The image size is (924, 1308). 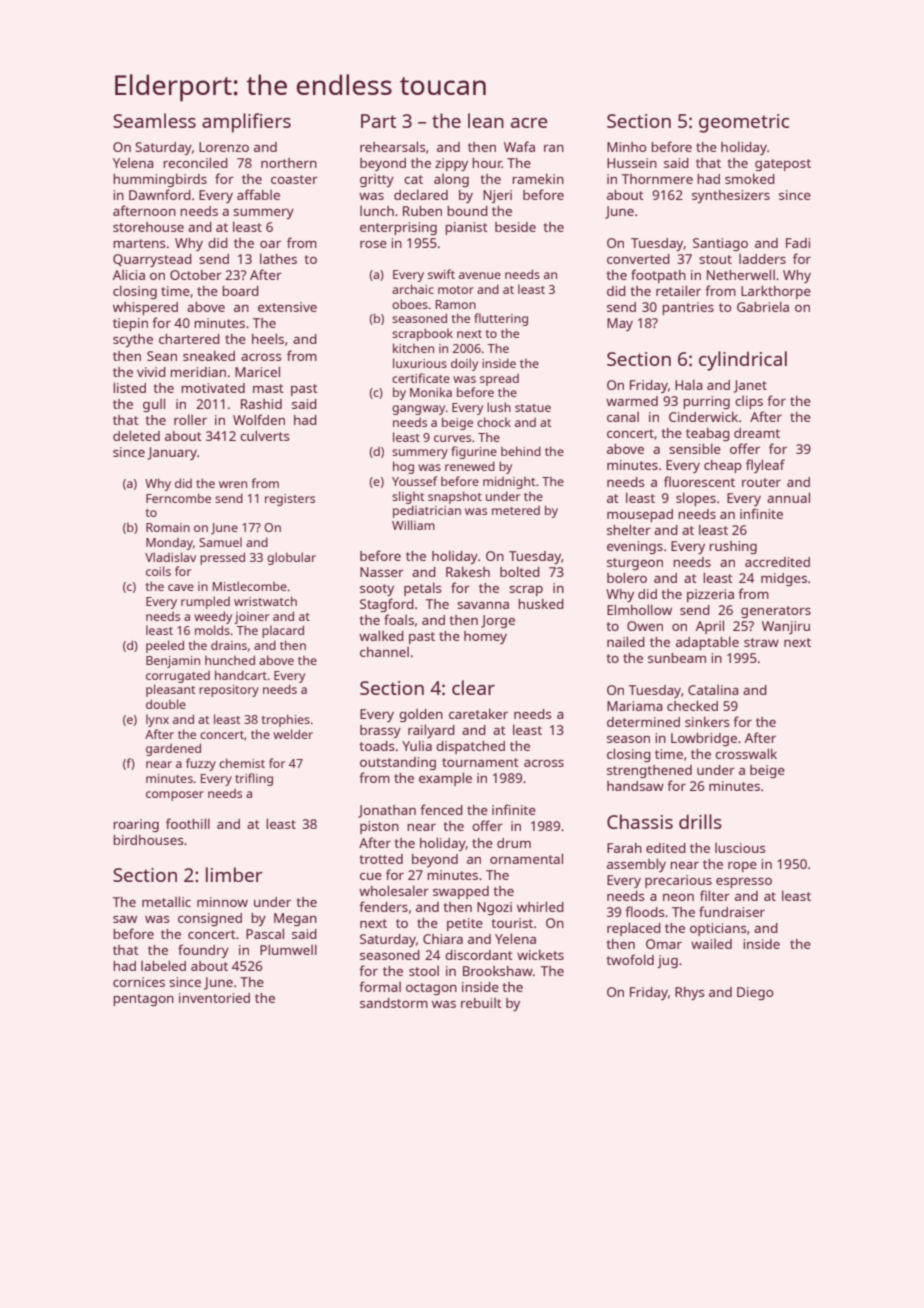 What do you see at coordinates (761, 482) in the image?
I see `router` at bounding box center [761, 482].
